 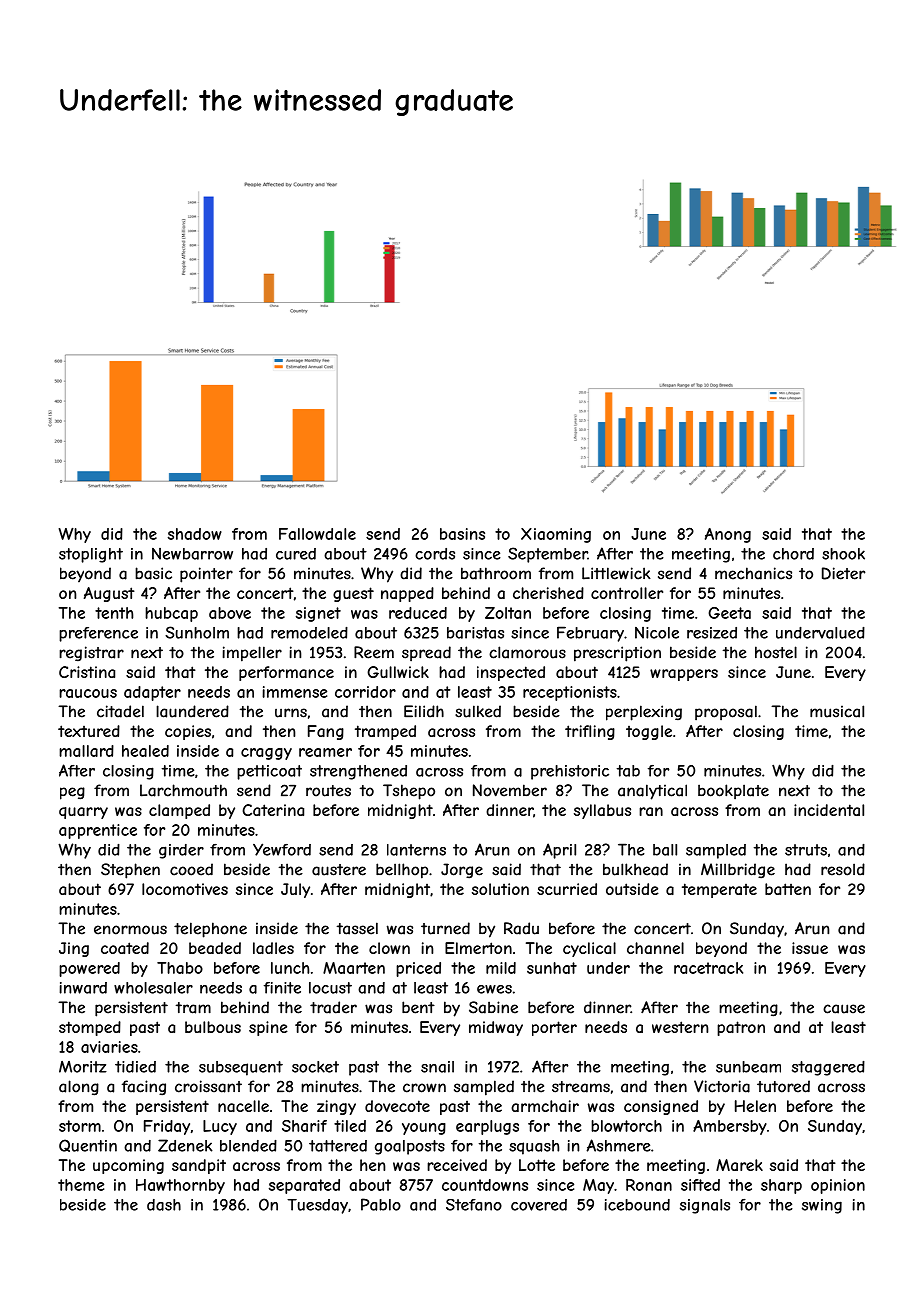 What do you see at coordinates (619, 1145) in the document?
I see `Ashmere` at bounding box center [619, 1145].
